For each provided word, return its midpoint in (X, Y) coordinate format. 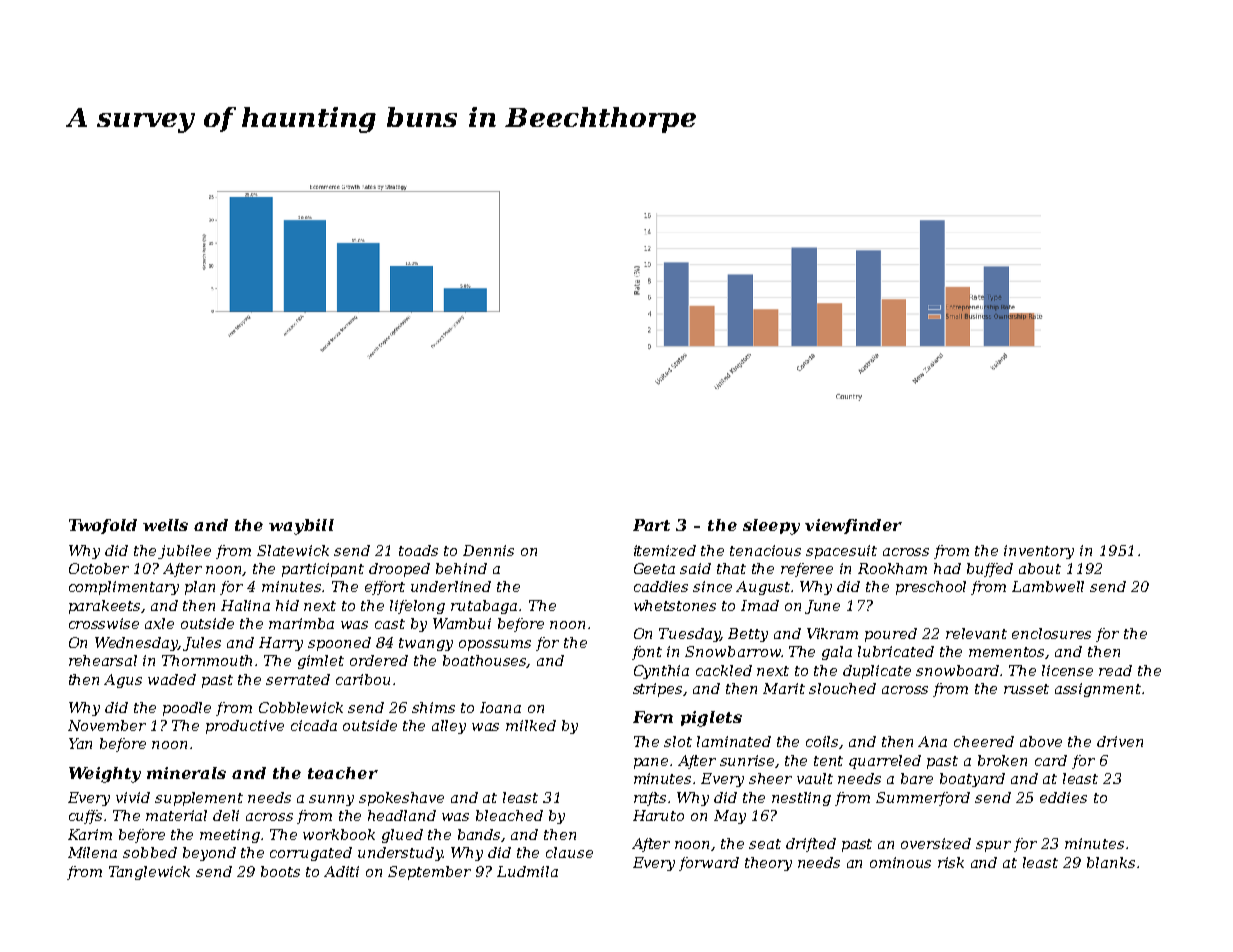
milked (531, 725)
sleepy (771, 527)
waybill (301, 527)
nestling (801, 799)
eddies (1063, 797)
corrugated (311, 854)
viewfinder (853, 526)
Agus (123, 681)
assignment (1098, 690)
